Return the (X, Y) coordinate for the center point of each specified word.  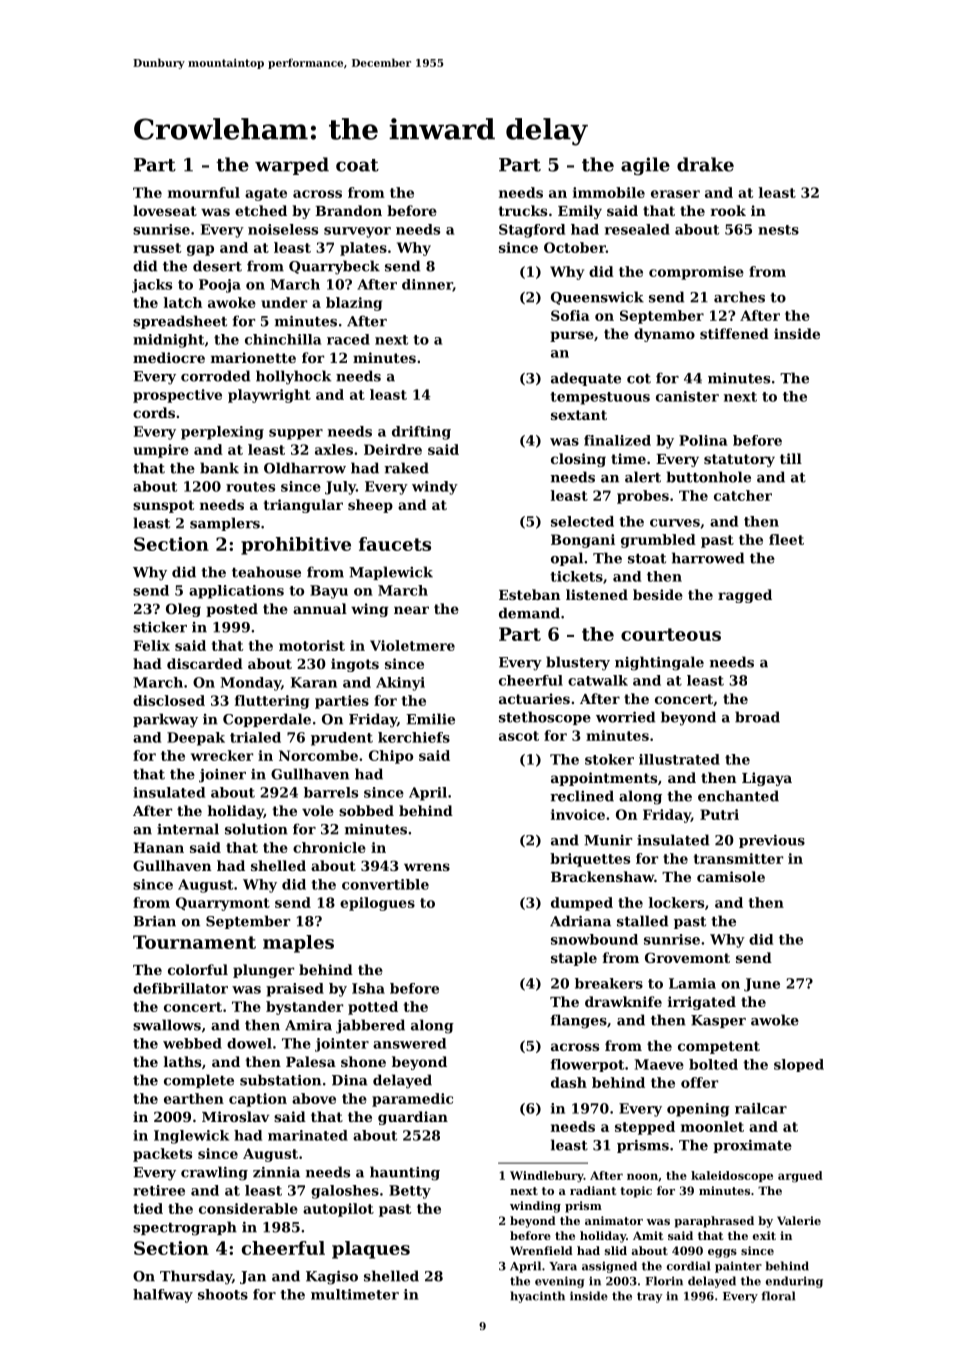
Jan (253, 1277)
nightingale (659, 663)
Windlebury (547, 1176)
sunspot (163, 506)
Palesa (311, 1061)
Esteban (529, 594)
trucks (522, 210)
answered (409, 1043)
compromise (696, 273)
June (762, 985)
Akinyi (400, 684)
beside (658, 594)
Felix (151, 645)
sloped (799, 1065)
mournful (204, 192)
